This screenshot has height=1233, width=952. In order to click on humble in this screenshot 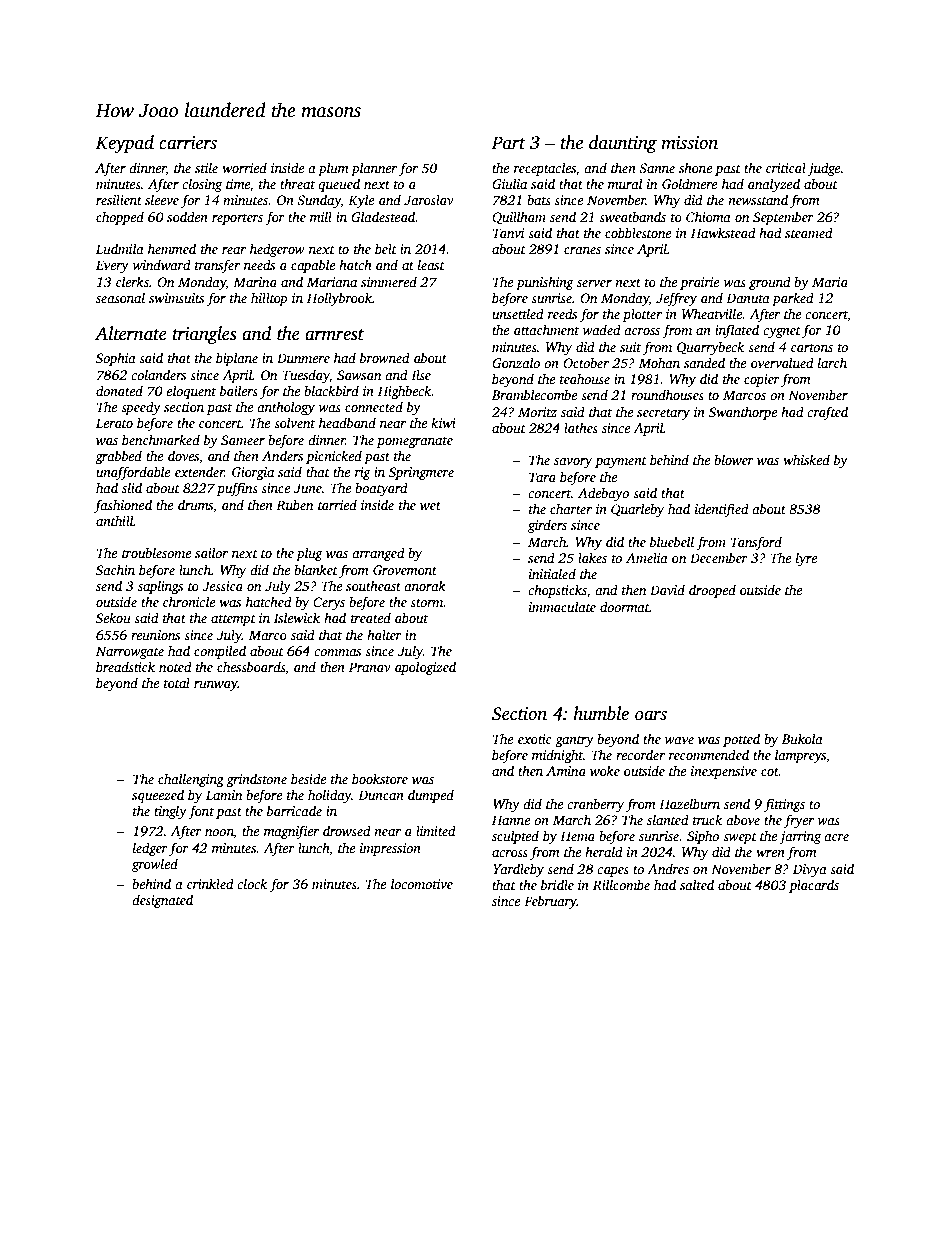, I will do `click(601, 713)`.
